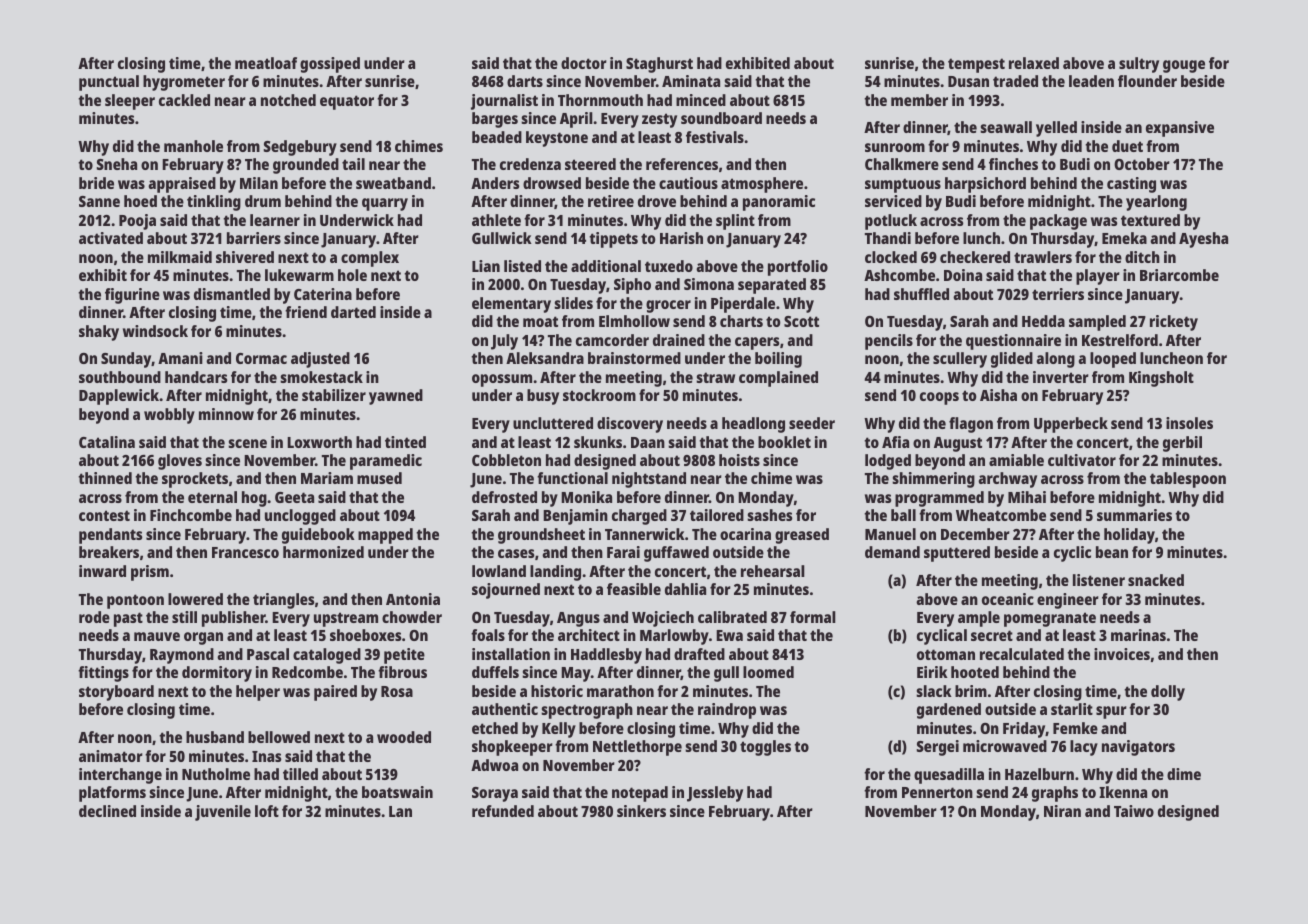 This screenshot has height=924, width=1308. Describe the element at coordinates (267, 811) in the screenshot. I see `loft` at that location.
